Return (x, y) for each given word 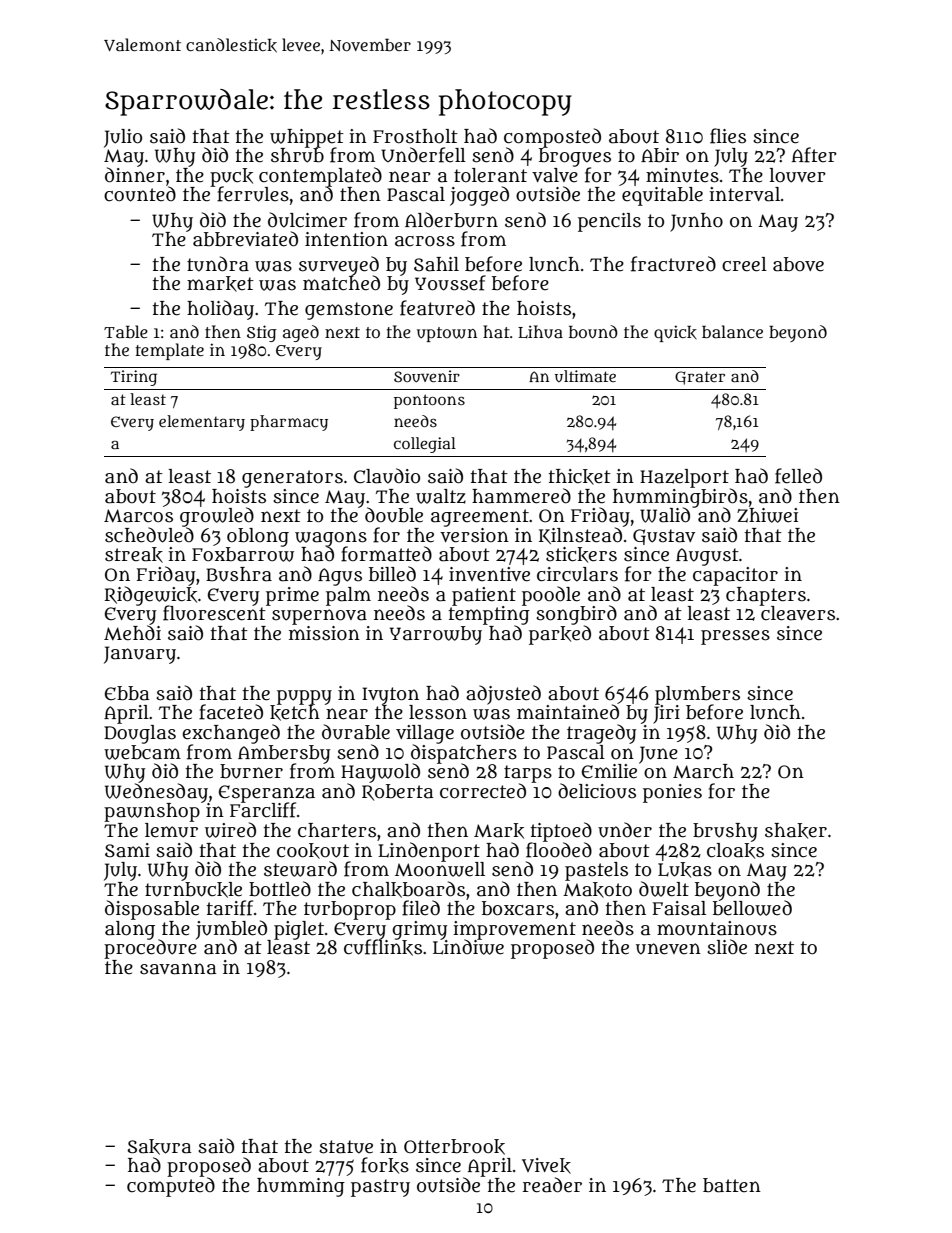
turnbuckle (193, 890)
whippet (307, 138)
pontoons (429, 401)
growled (217, 517)
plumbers (697, 695)
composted (552, 137)
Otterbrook (454, 1147)
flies (728, 136)
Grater (700, 378)
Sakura (159, 1147)
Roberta (397, 792)
